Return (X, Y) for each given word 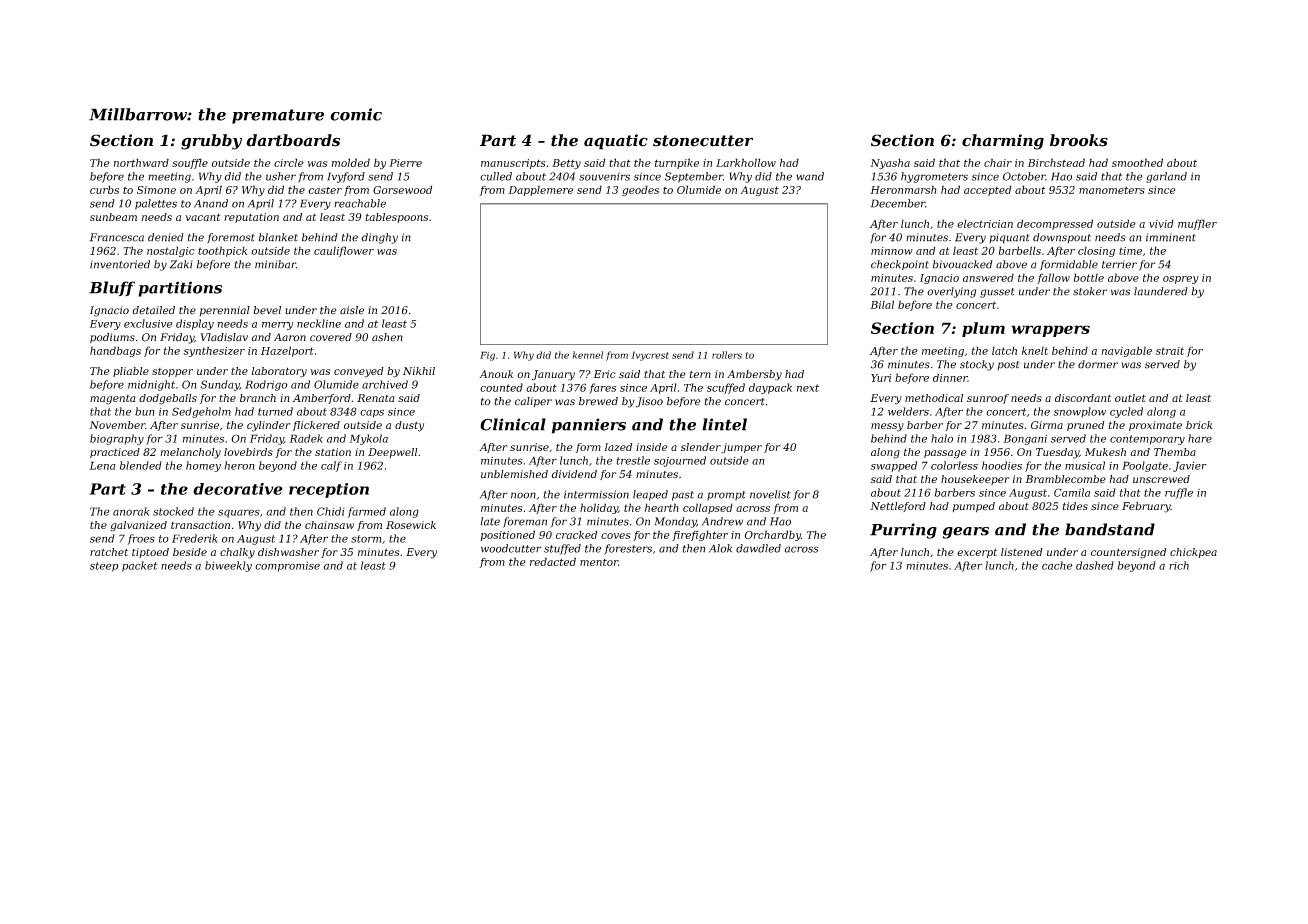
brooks (1079, 140)
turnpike (677, 163)
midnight (151, 385)
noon (523, 495)
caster (325, 190)
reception (329, 490)
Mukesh (1105, 452)
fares (602, 388)
